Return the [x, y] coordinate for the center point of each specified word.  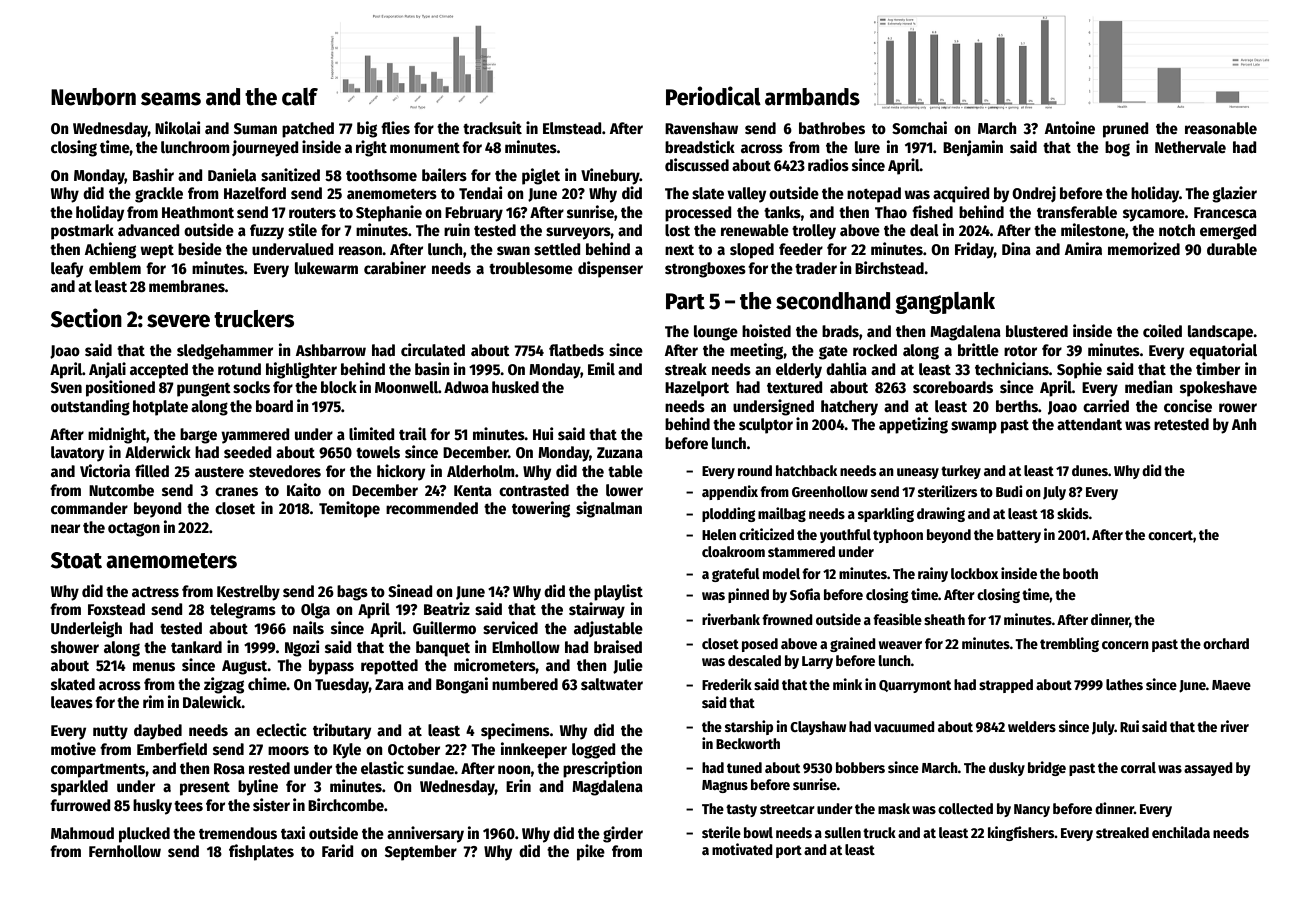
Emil [601, 368]
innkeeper [534, 750]
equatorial [1223, 351]
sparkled [79, 788]
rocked [875, 350]
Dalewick [212, 702]
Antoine [1070, 128]
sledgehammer [225, 352]
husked [515, 387]
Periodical [713, 96]
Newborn [93, 97]
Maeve [1231, 685]
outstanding [90, 407]
